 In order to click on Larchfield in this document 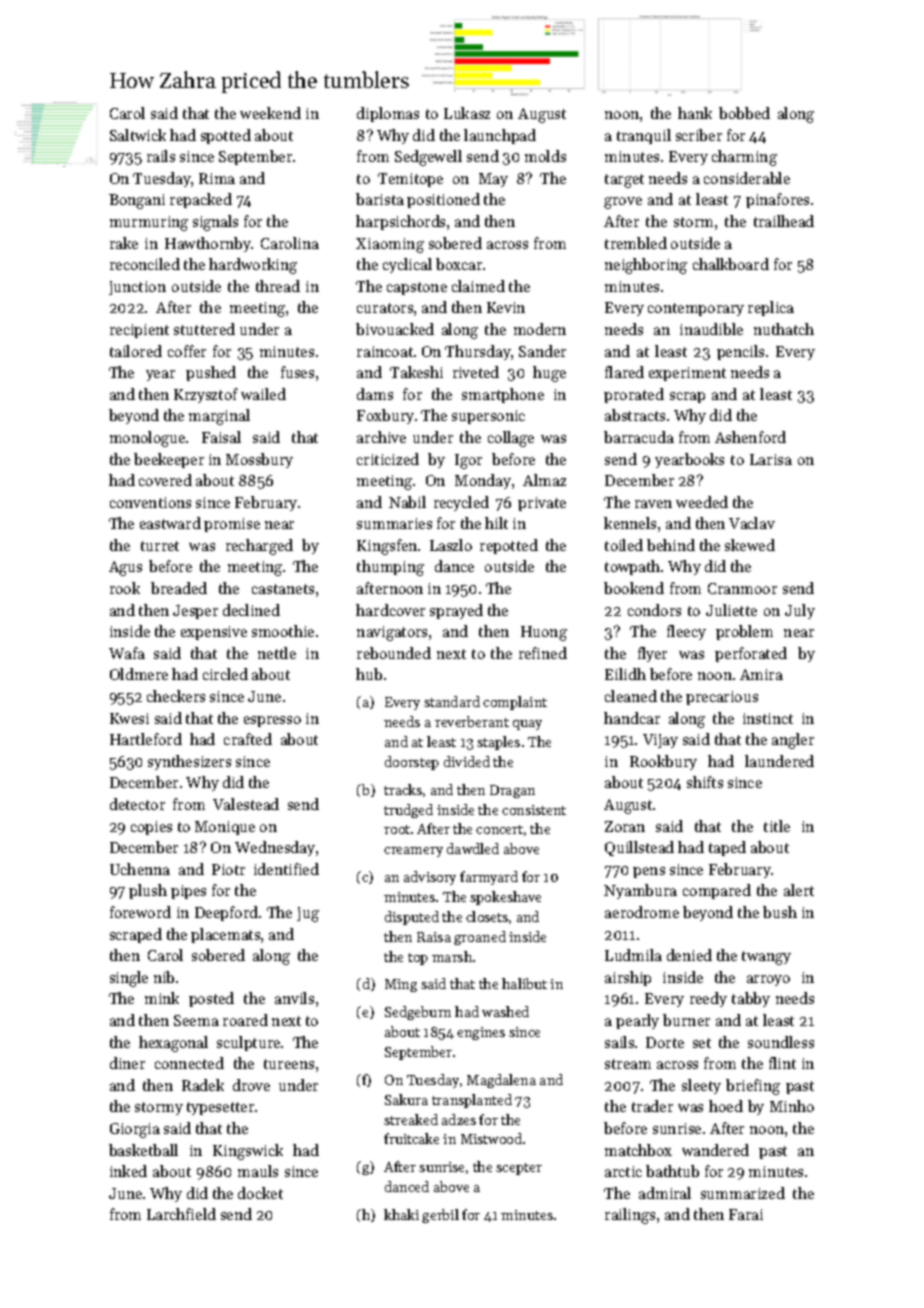, I will do `click(181, 1214)`.
